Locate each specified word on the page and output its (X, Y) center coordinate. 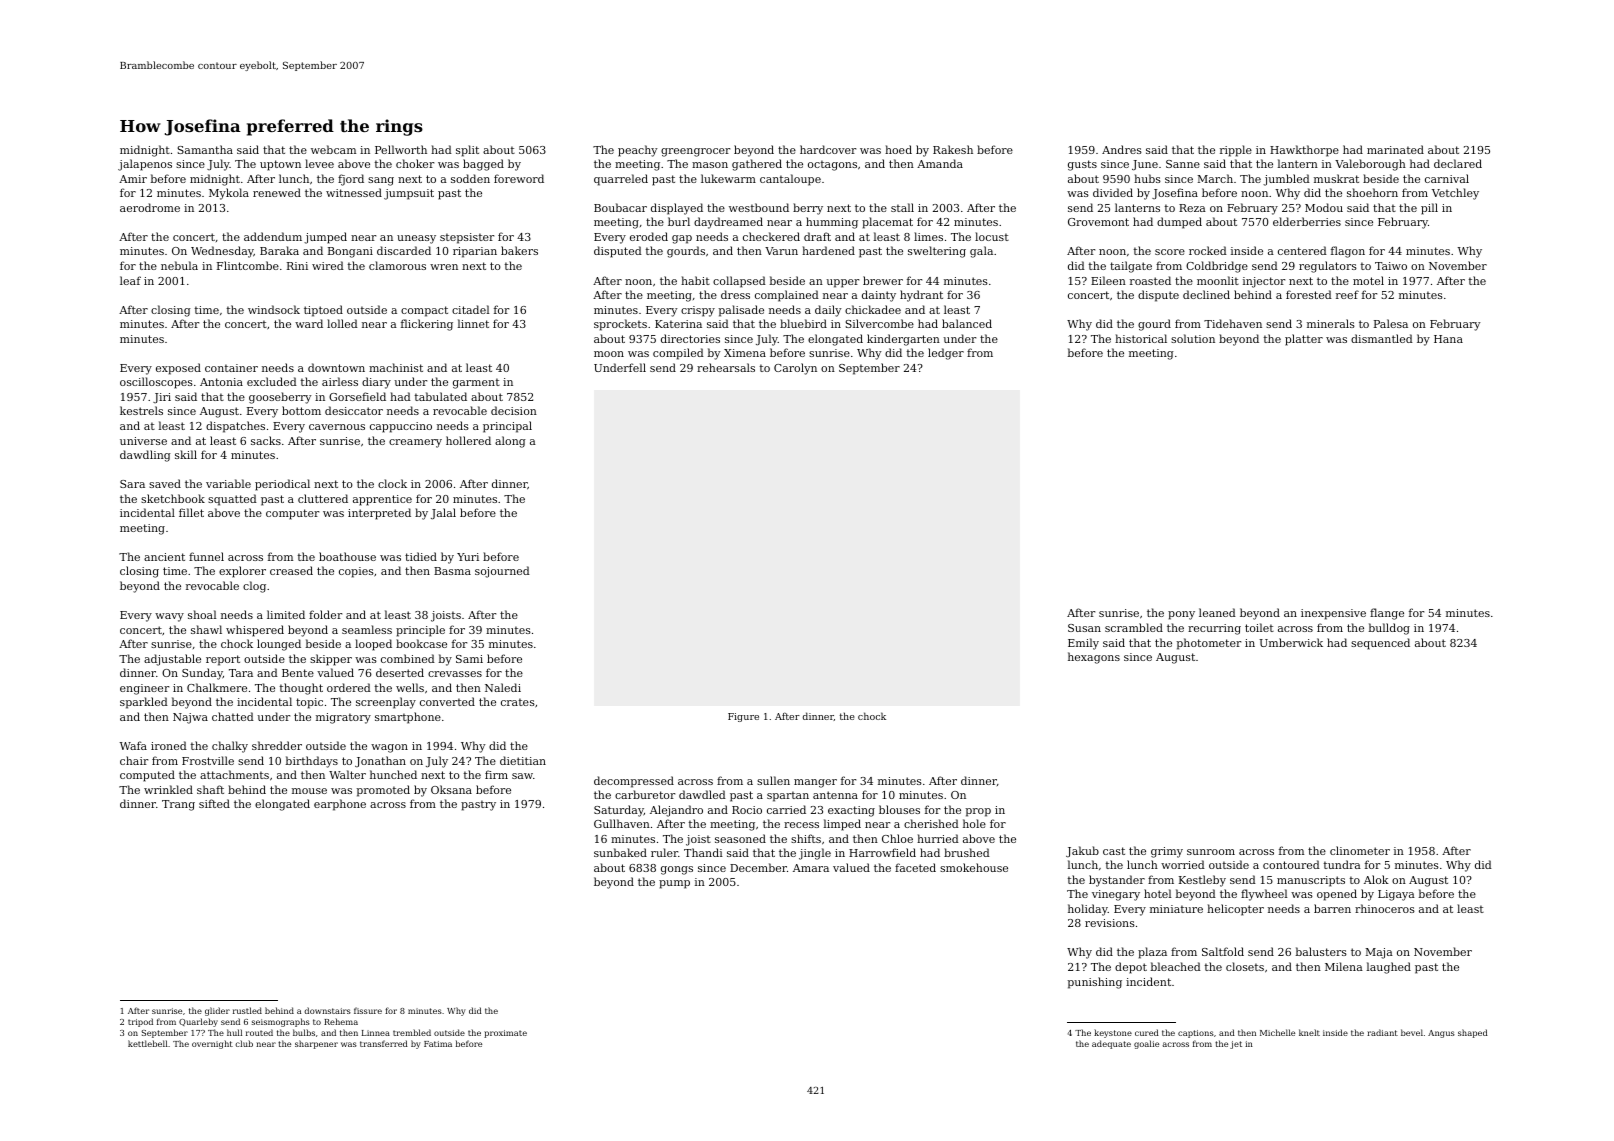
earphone (340, 805)
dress (735, 294)
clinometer (1360, 850)
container (231, 368)
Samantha (205, 149)
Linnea (376, 1033)
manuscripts (1311, 881)
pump (674, 884)
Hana (1448, 339)
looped (373, 645)
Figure (743, 717)
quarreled (621, 180)
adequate (1111, 1044)
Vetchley (1455, 194)
